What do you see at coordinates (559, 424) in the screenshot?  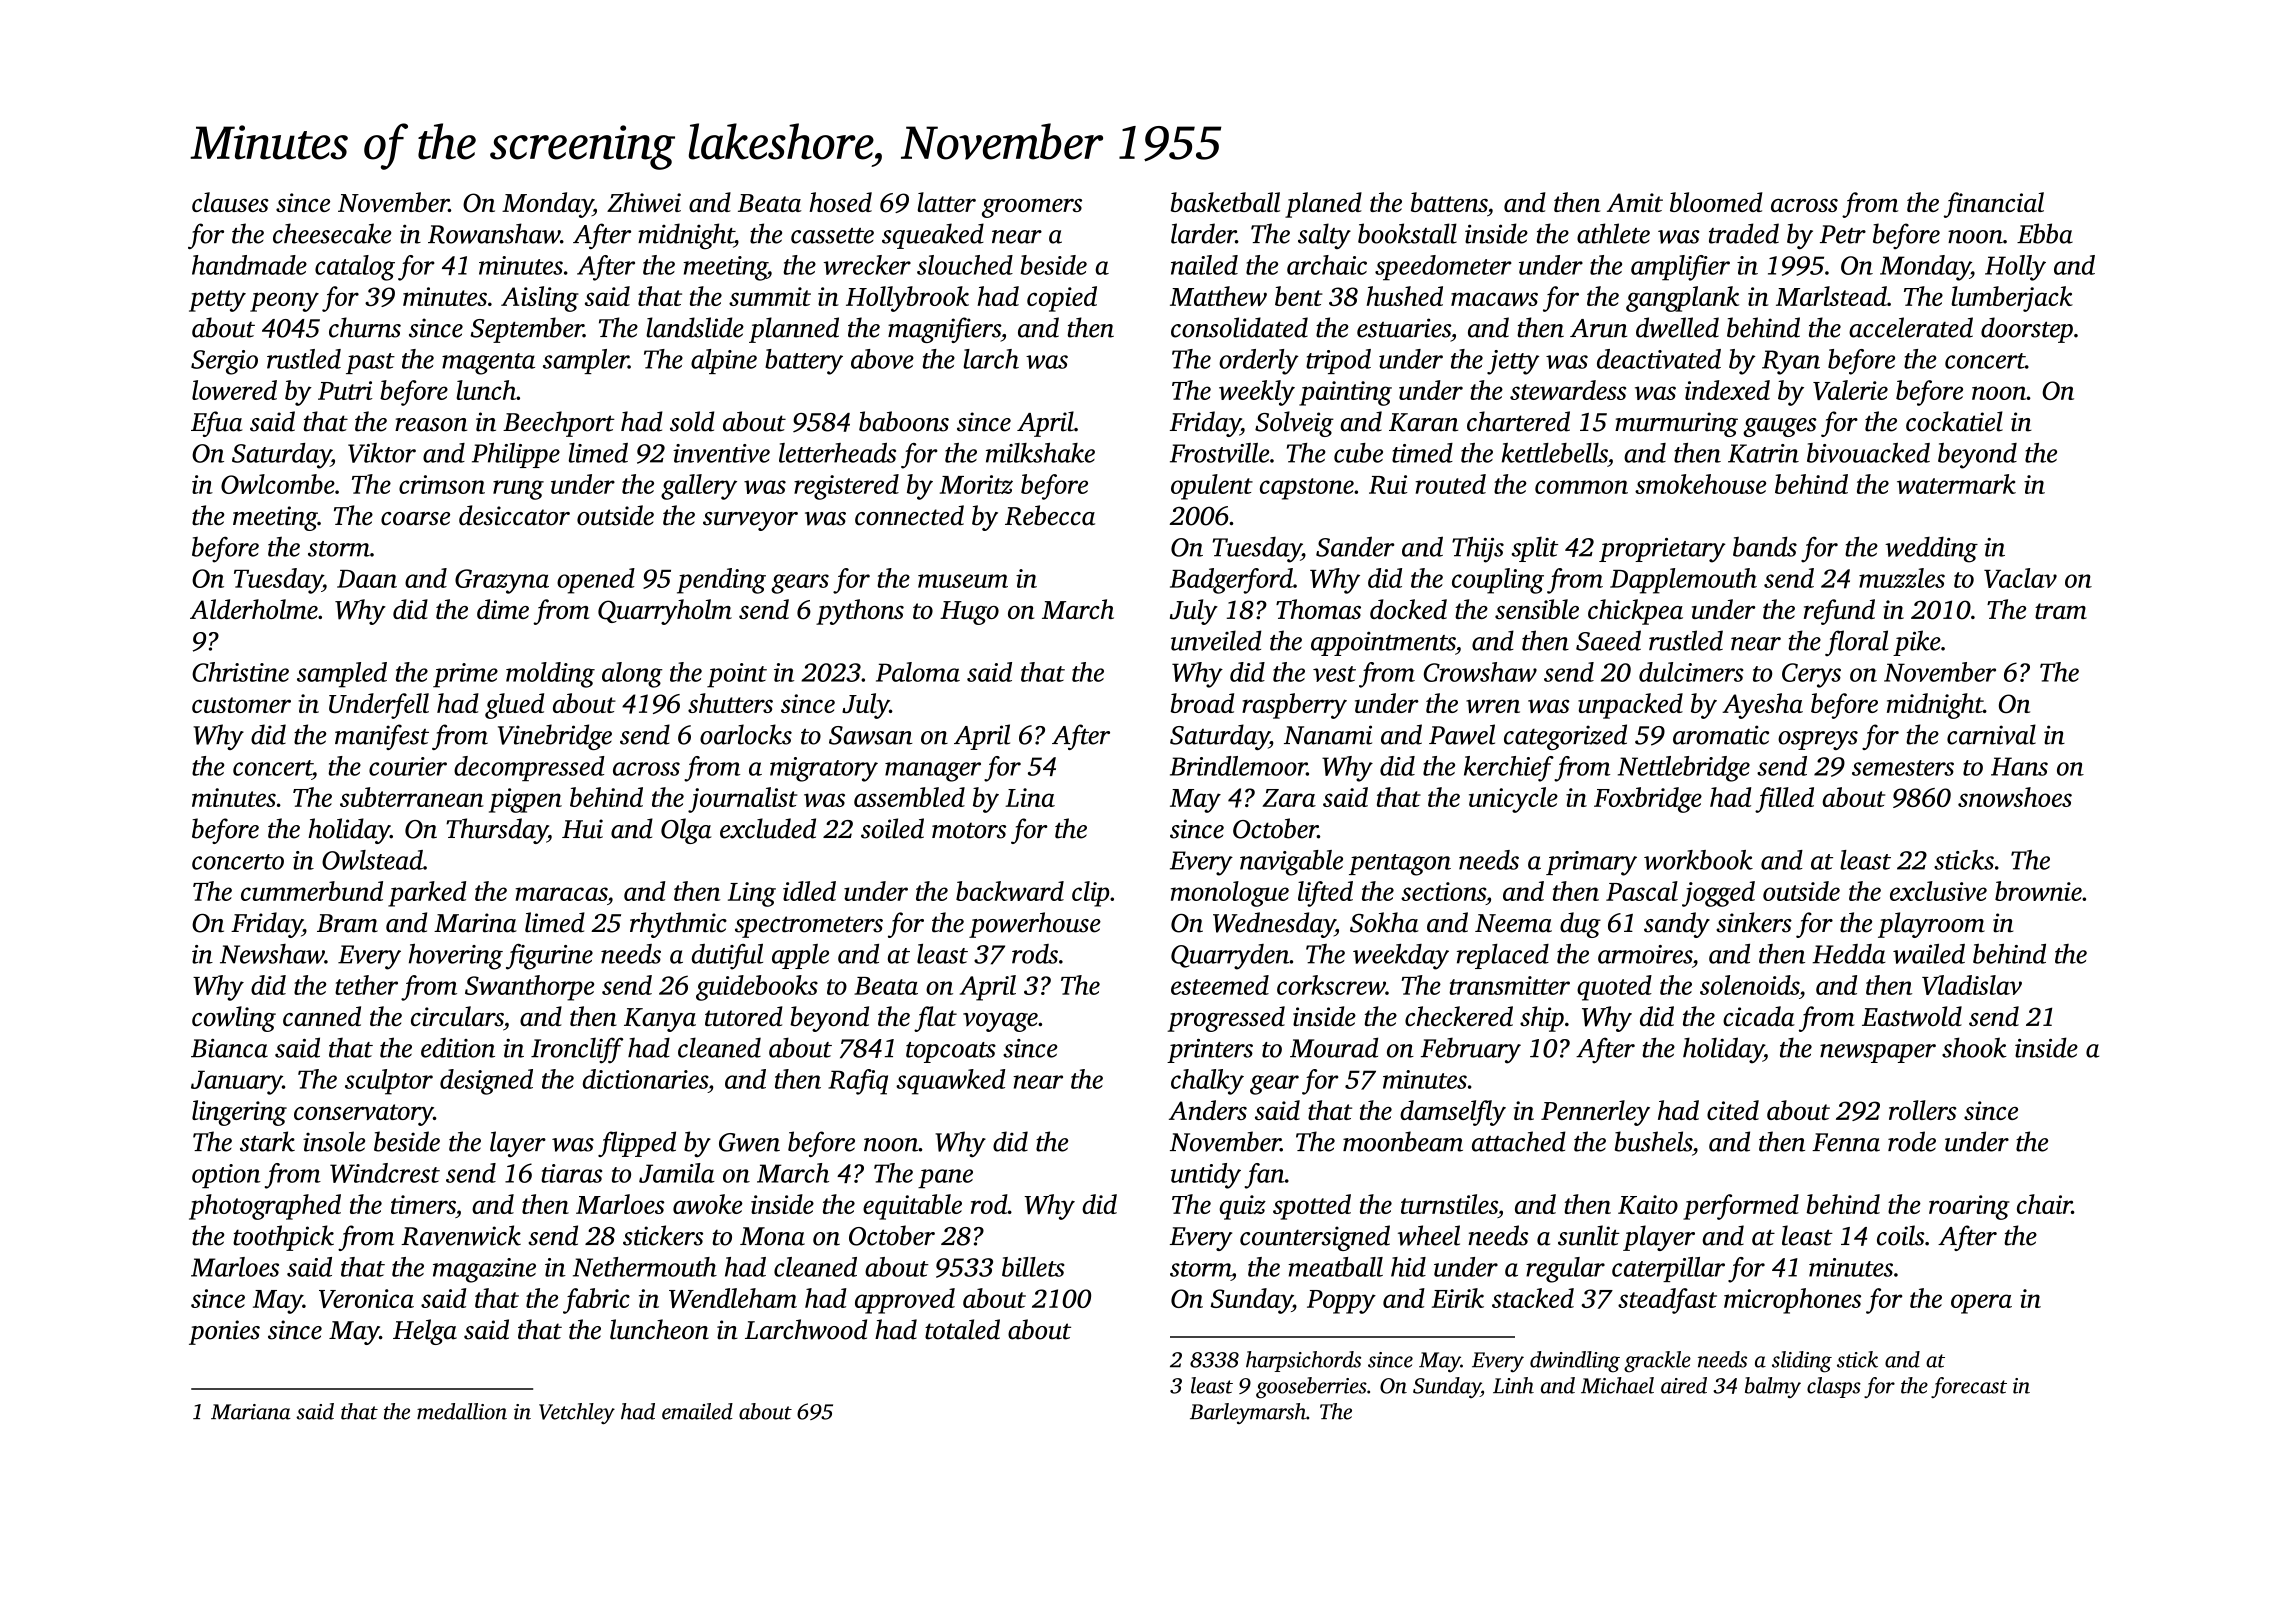 I see `Beechport` at bounding box center [559, 424].
